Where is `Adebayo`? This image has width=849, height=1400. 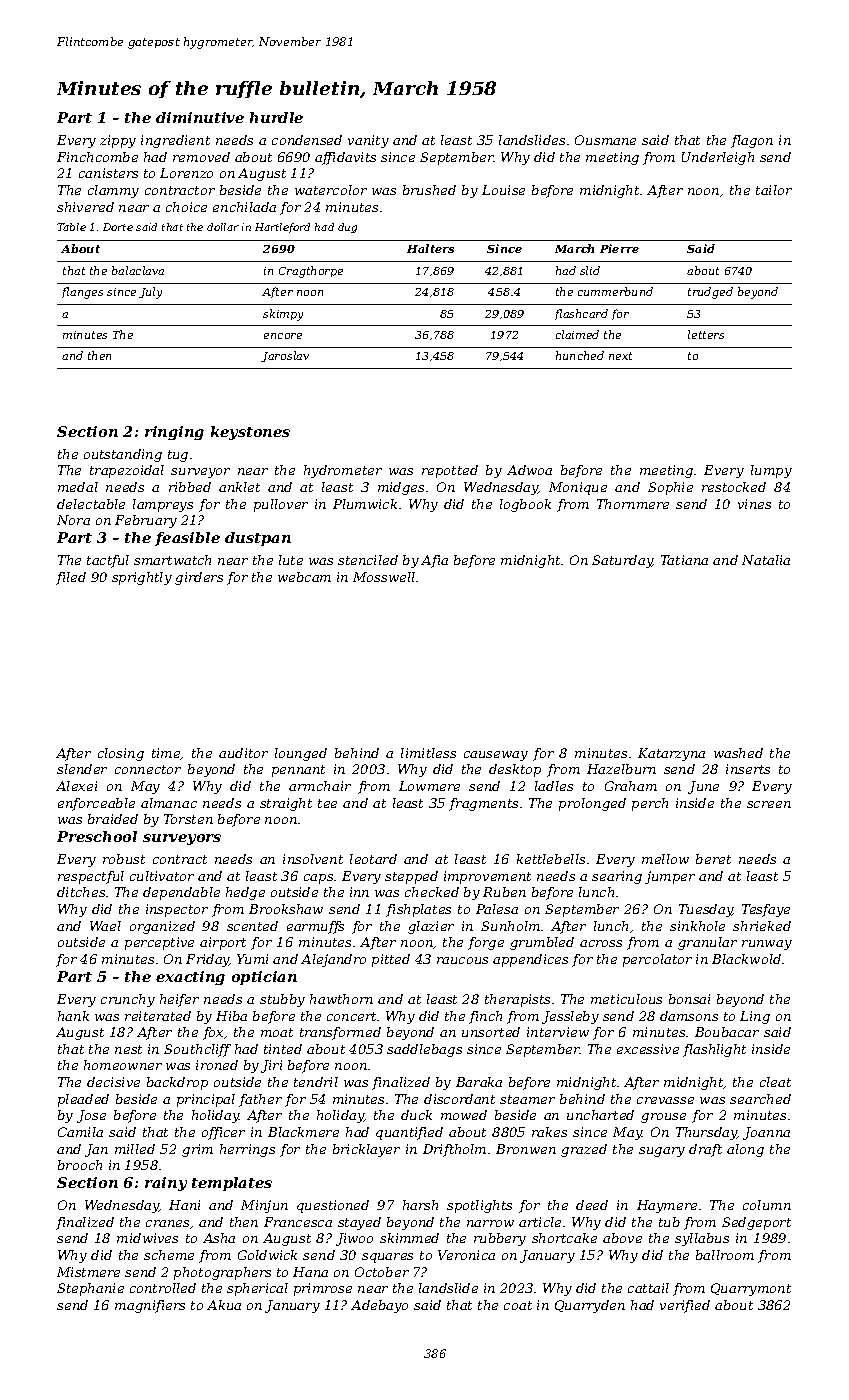
Adebayo is located at coordinates (379, 1306).
